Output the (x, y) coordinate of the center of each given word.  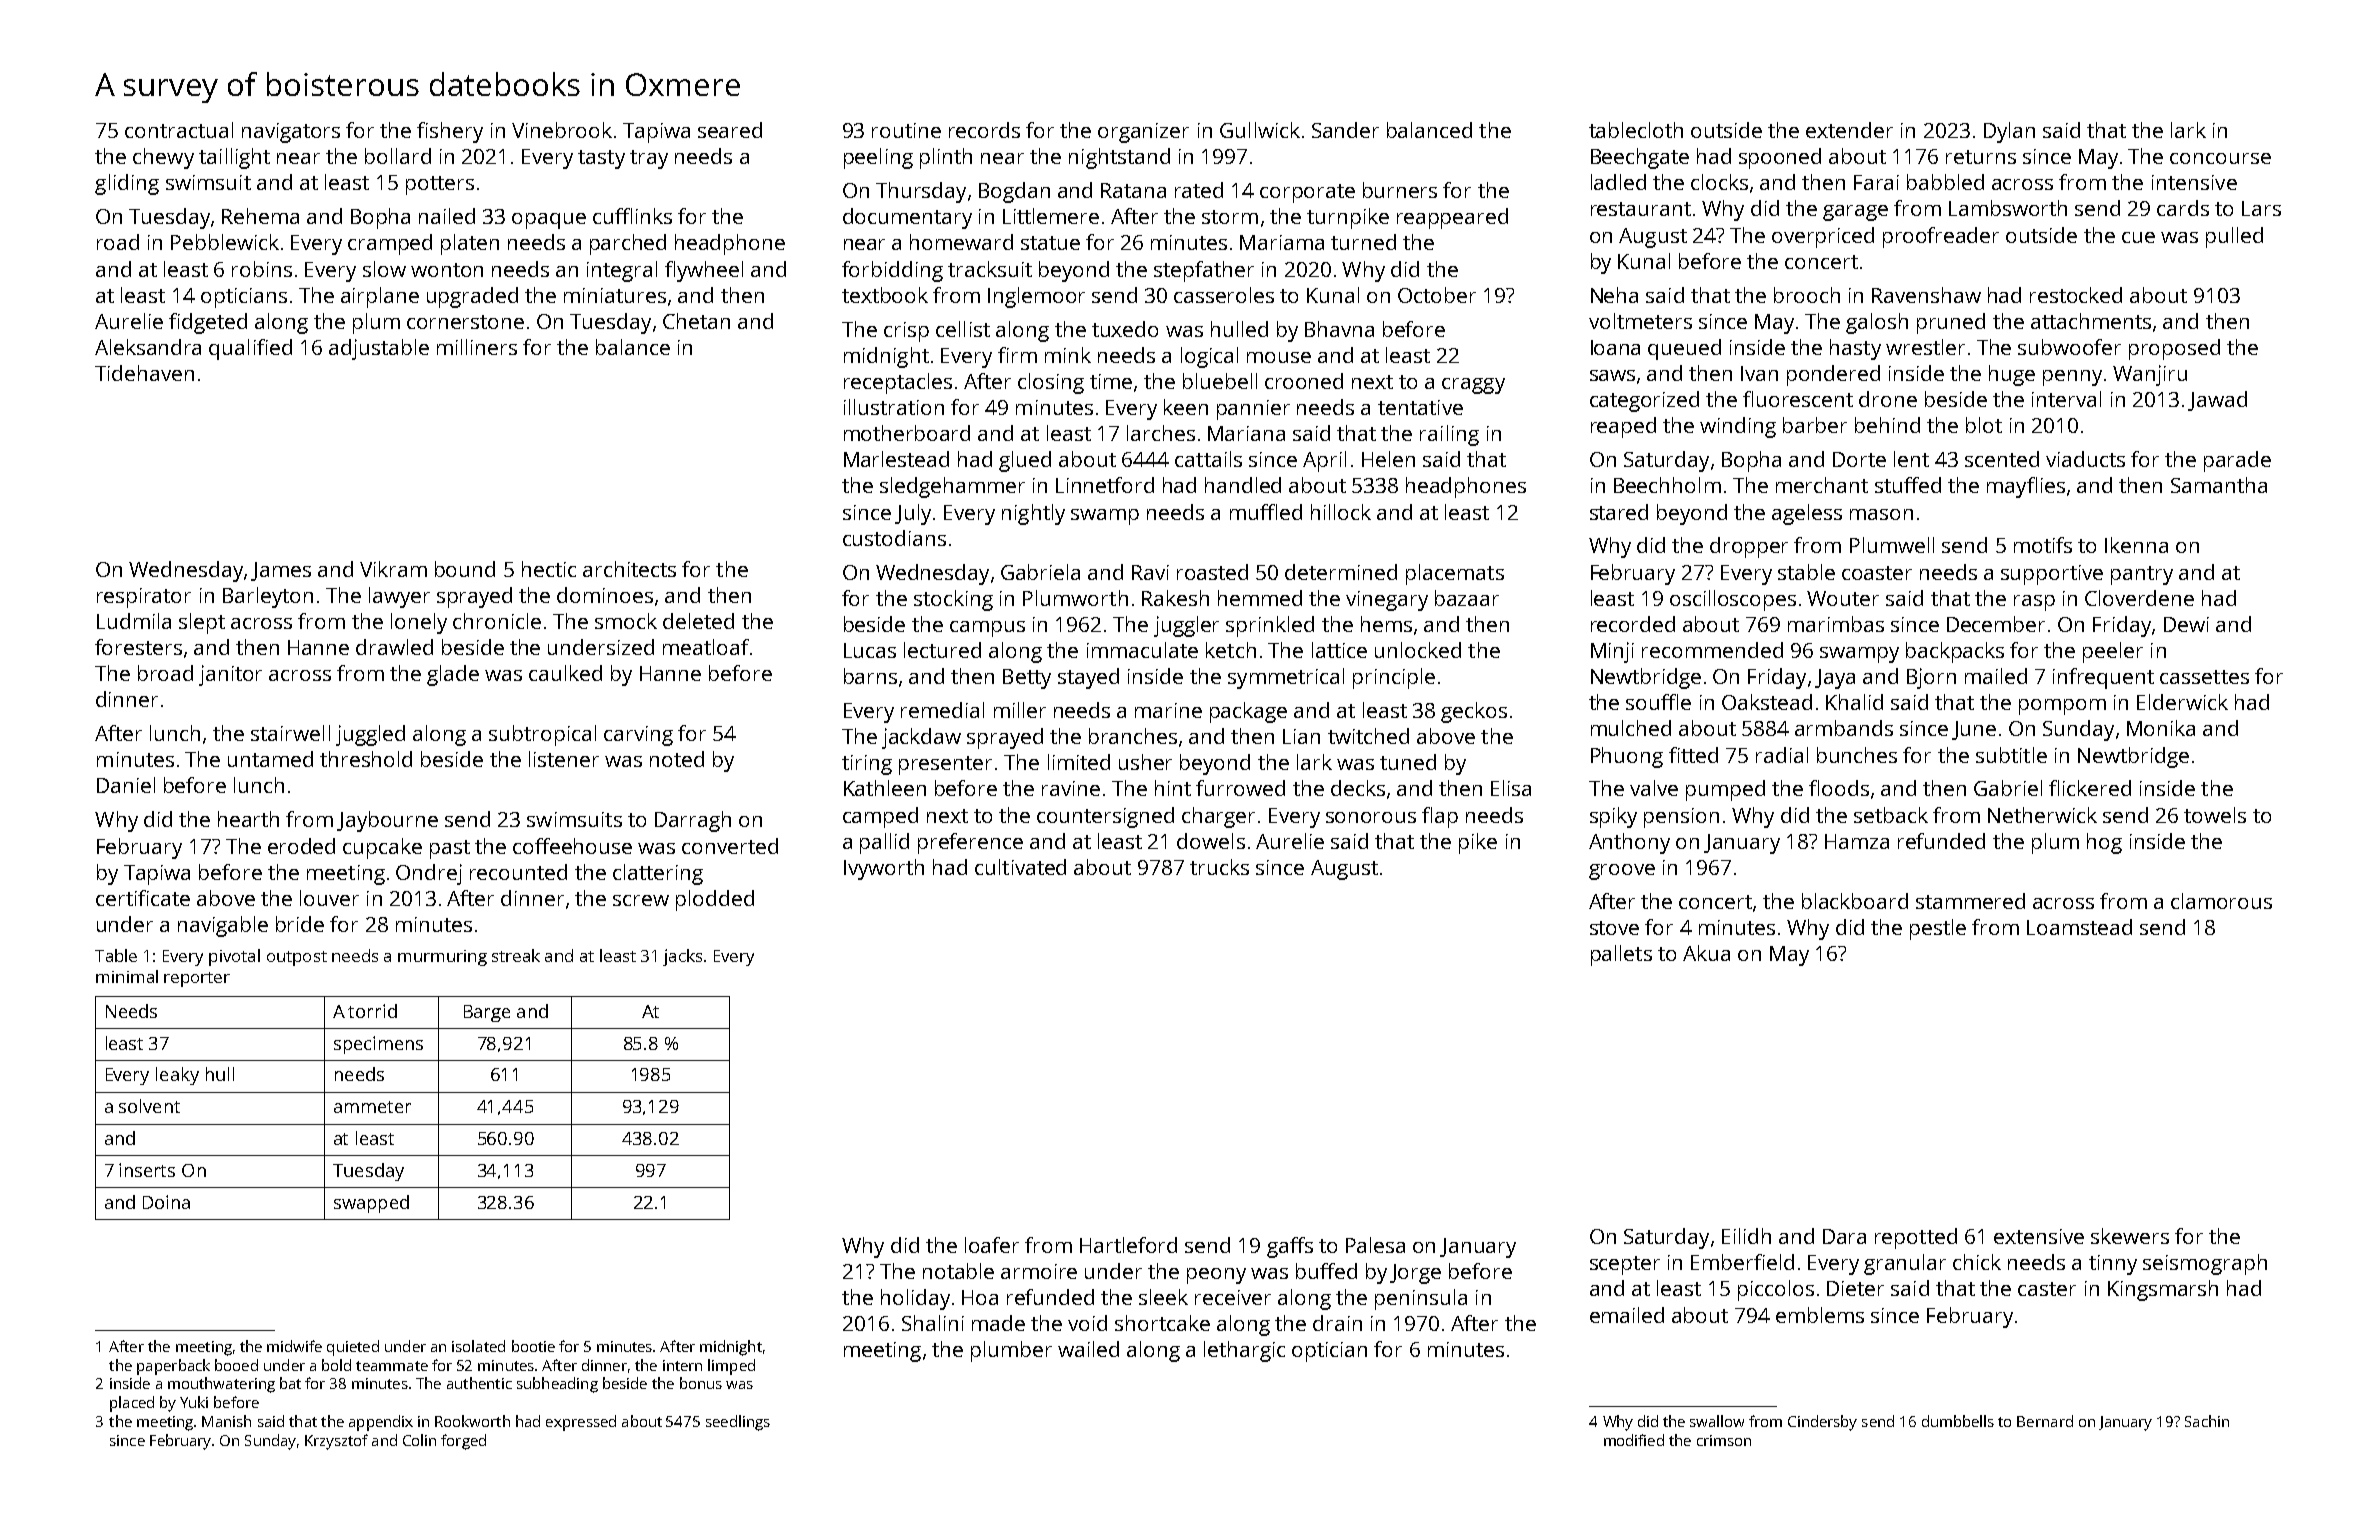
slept (202, 623)
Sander (1345, 130)
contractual (179, 130)
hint (1173, 788)
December (1996, 624)
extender (1849, 130)
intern (682, 1365)
